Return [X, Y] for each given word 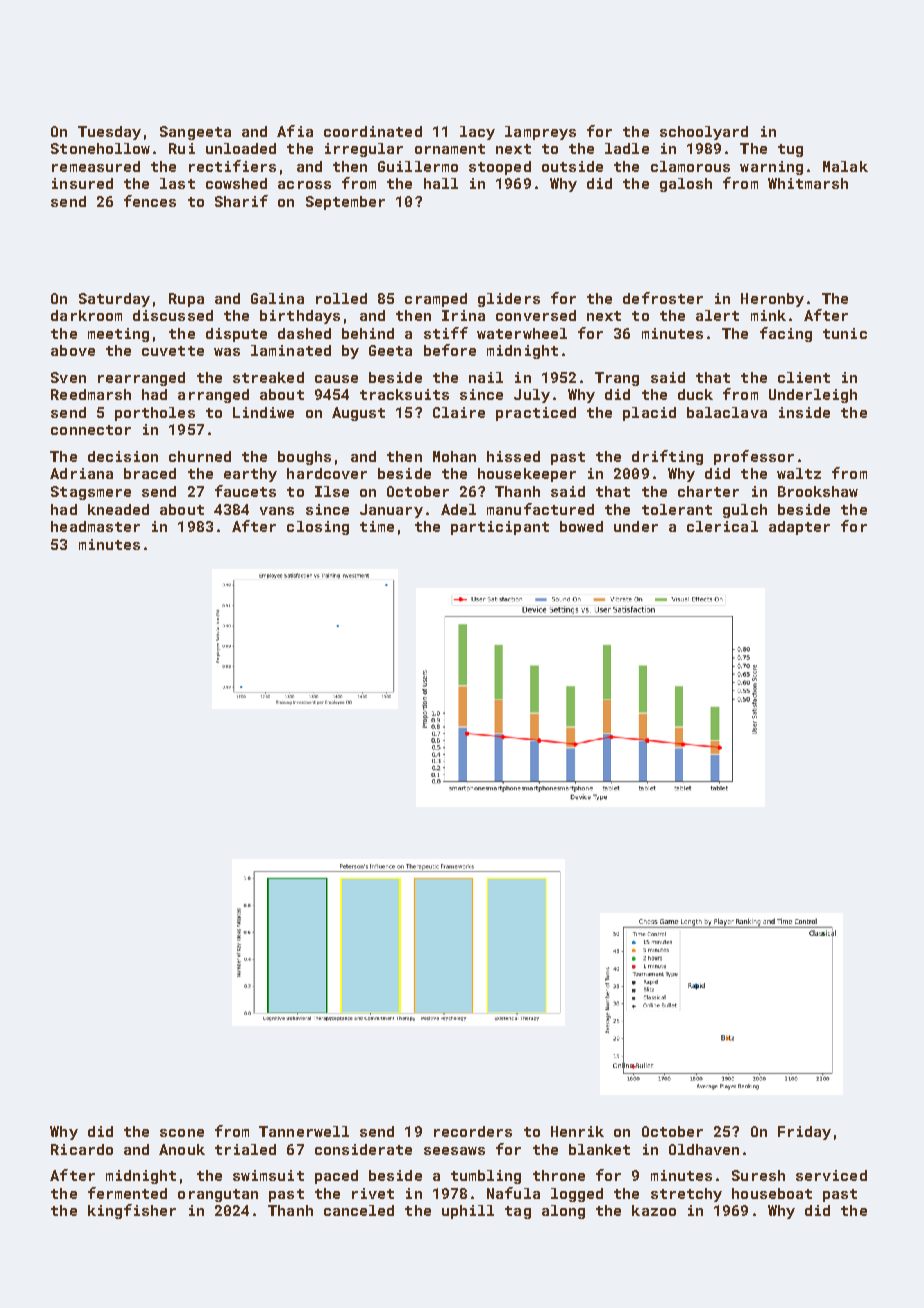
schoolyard [704, 133]
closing [318, 528]
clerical [722, 526]
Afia [295, 131]
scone [182, 1133]
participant [500, 528]
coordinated [373, 131]
